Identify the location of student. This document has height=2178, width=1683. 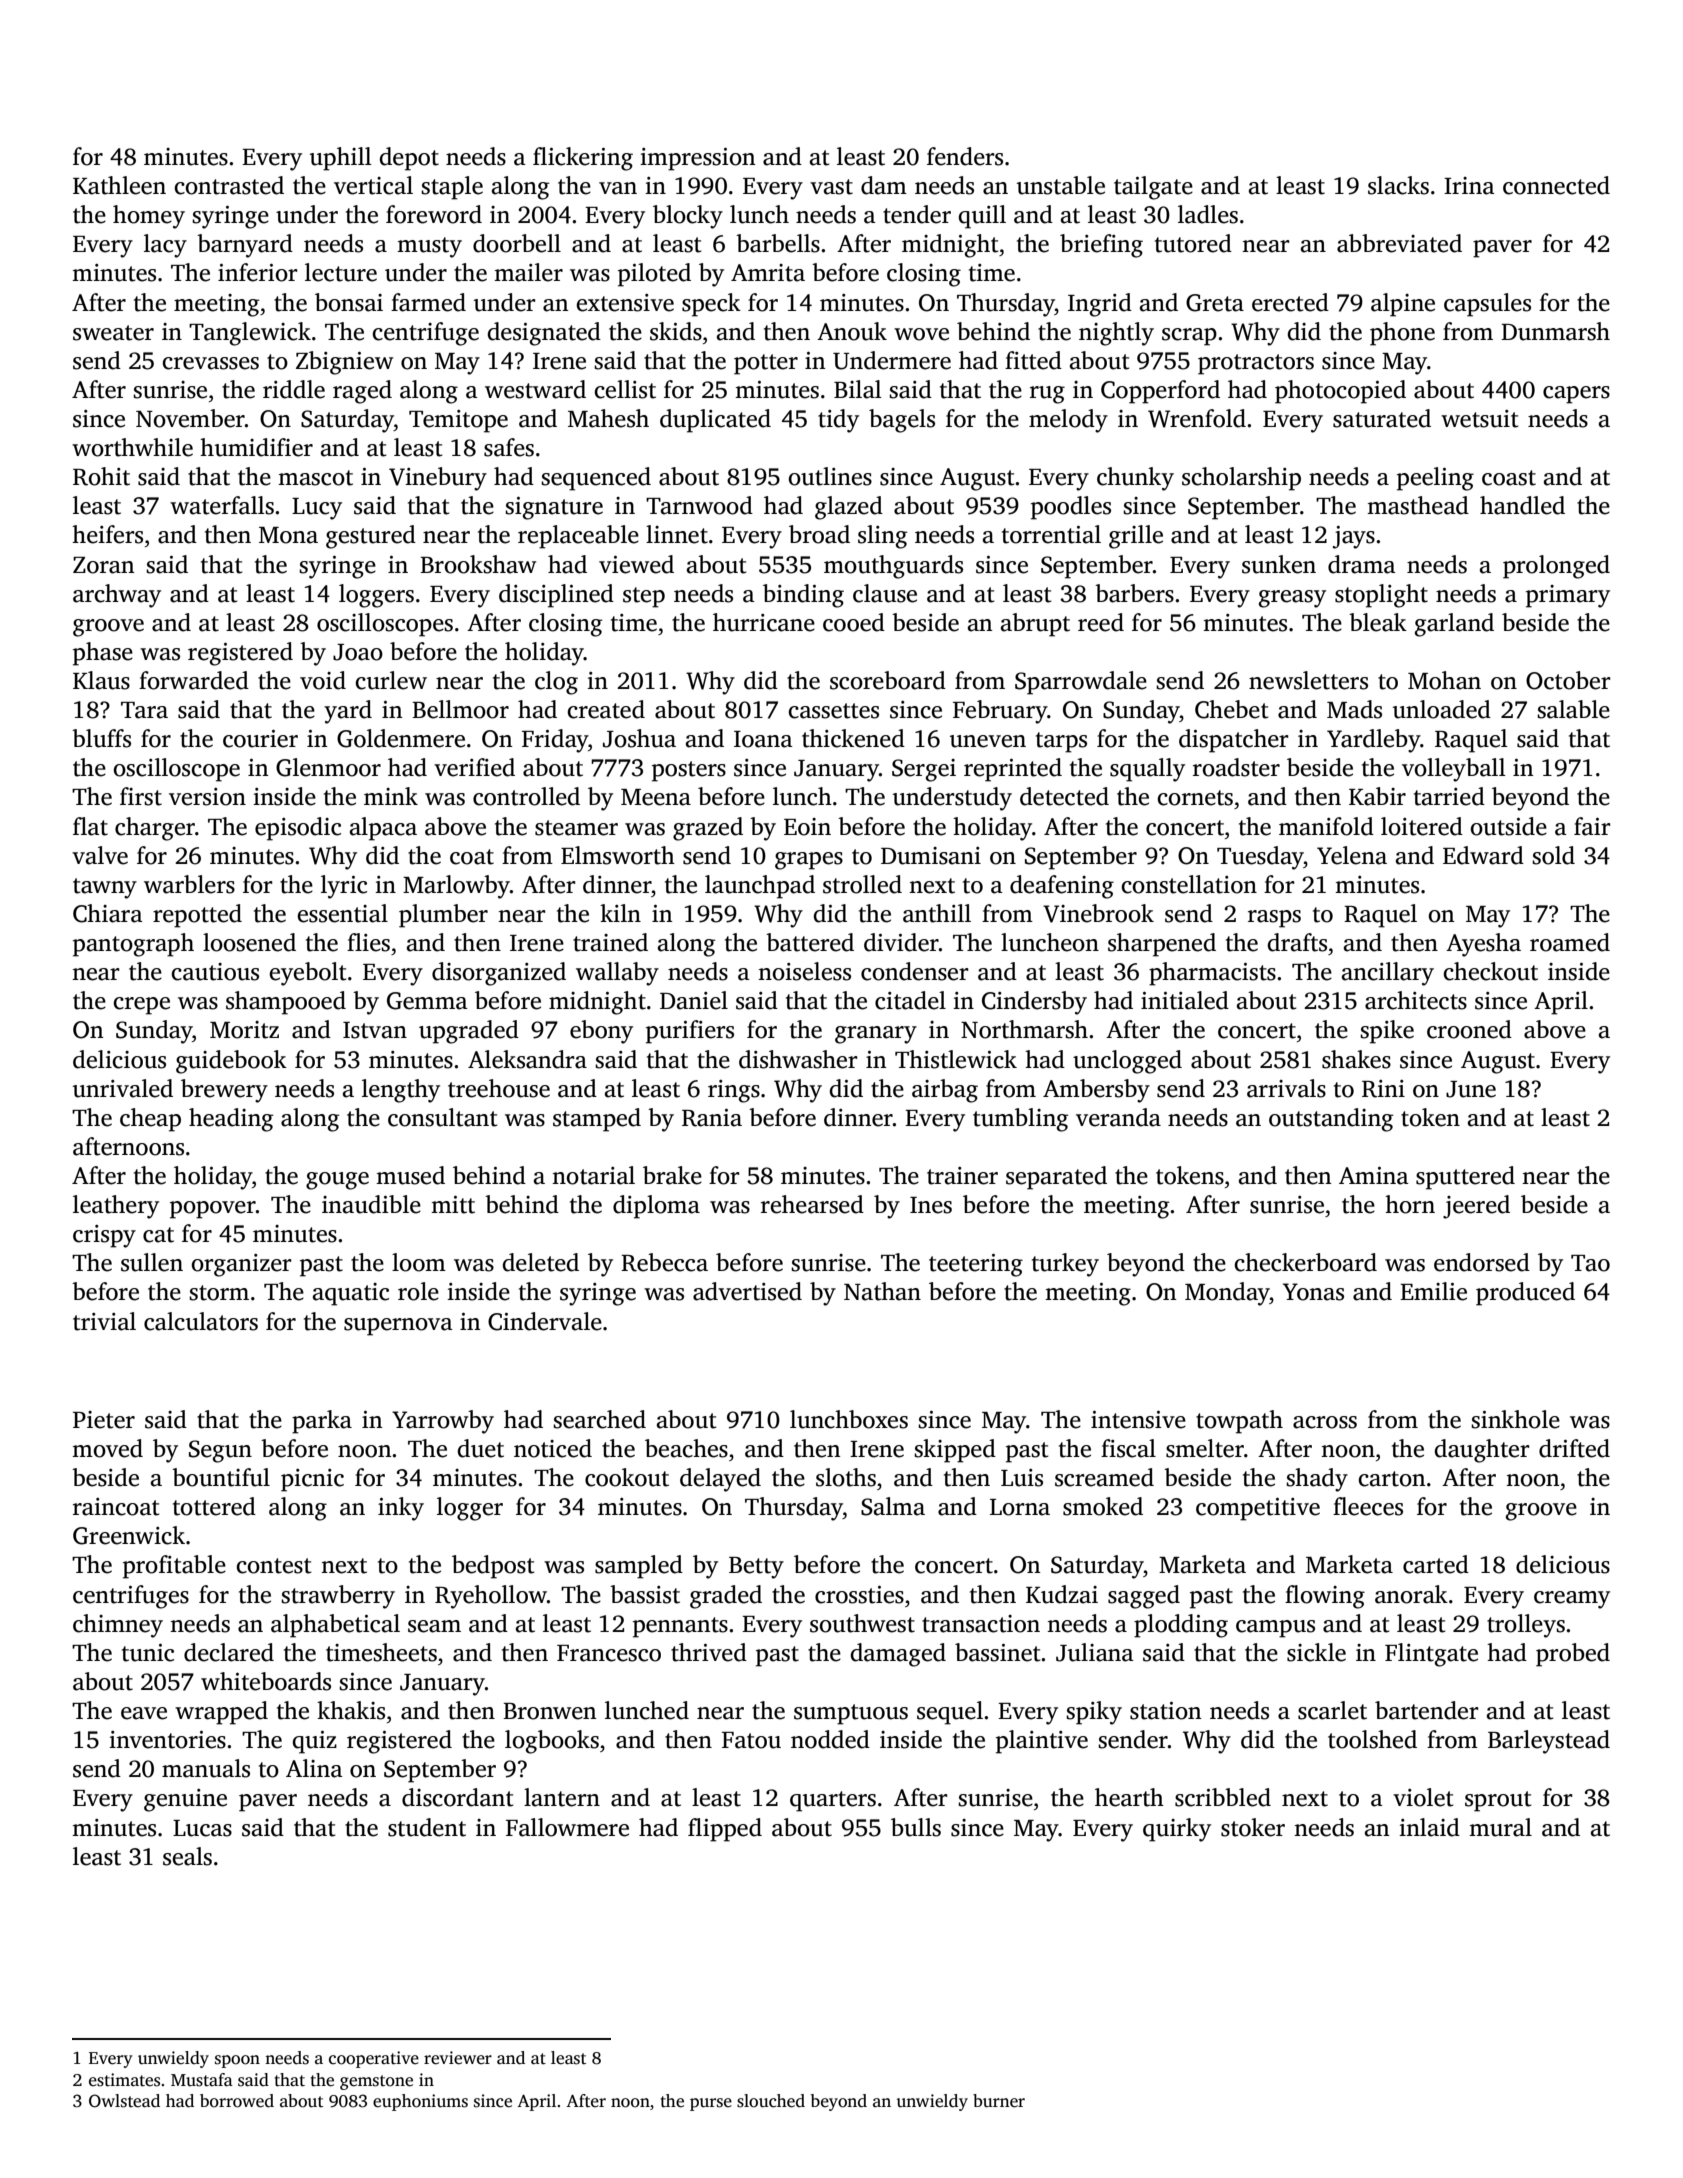
(427, 1827).
